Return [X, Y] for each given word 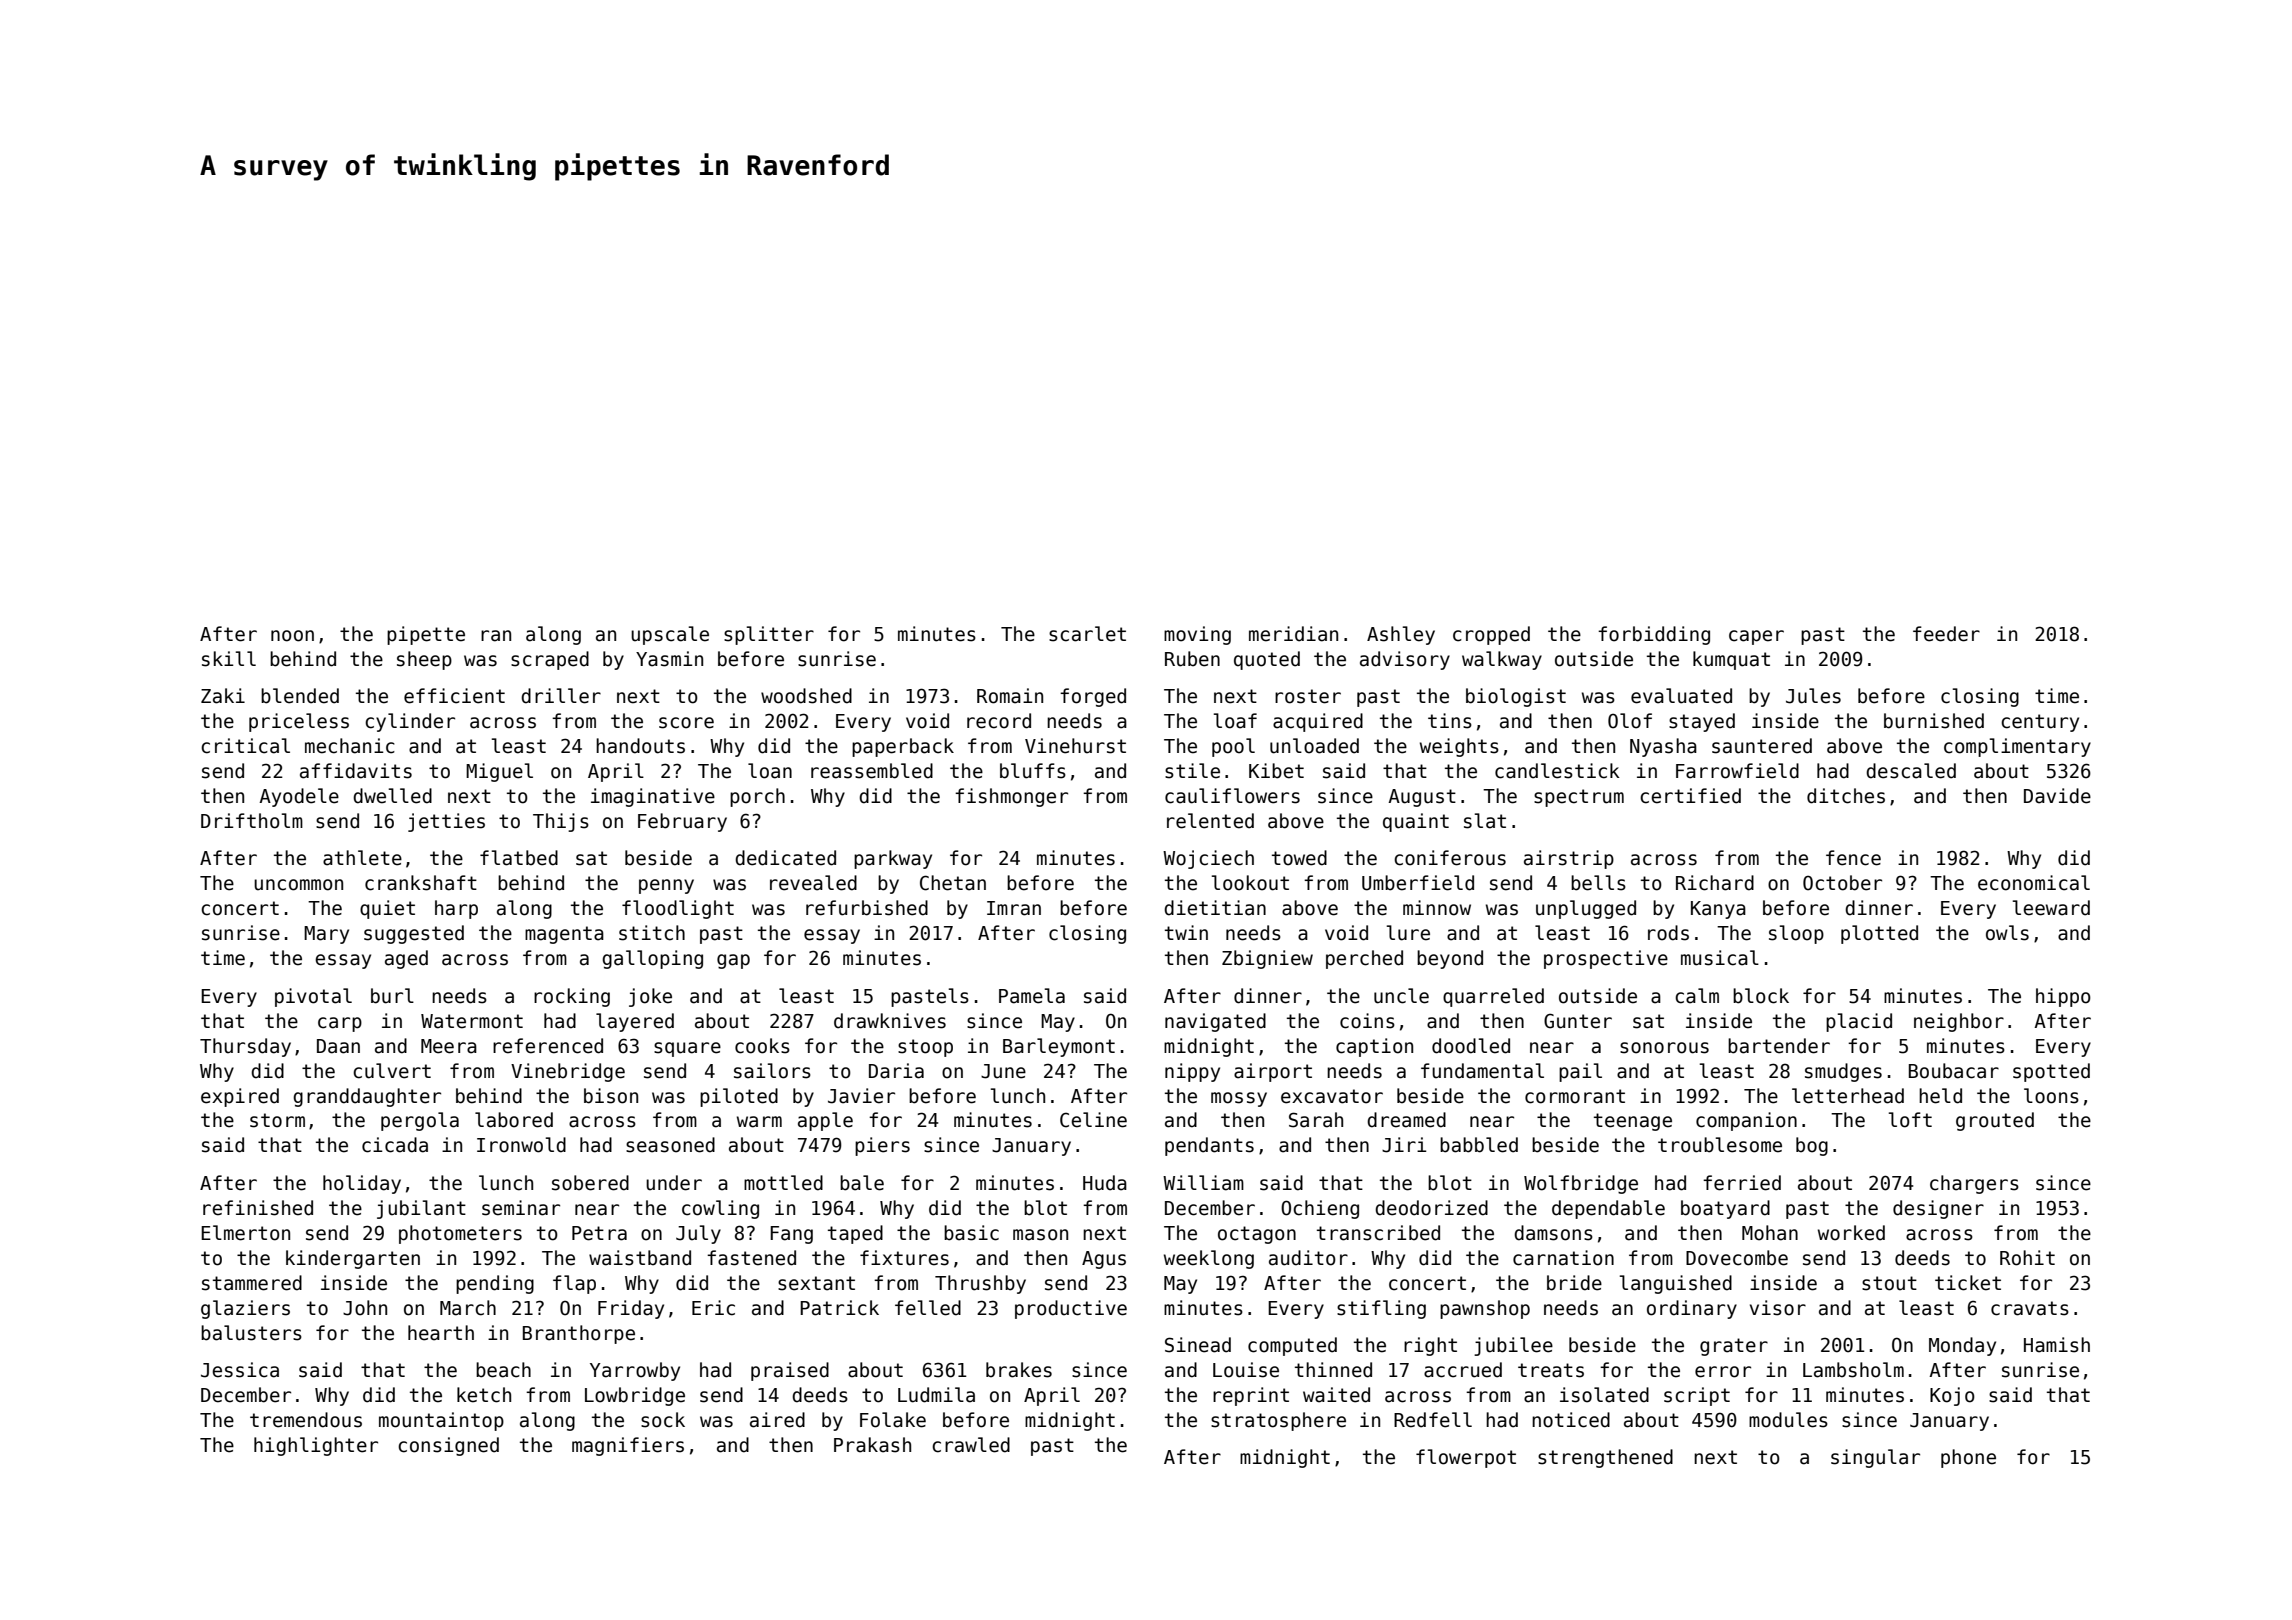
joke [650, 997]
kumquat [1731, 660]
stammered [252, 1283]
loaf [1235, 721]
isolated [1604, 1395]
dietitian [1215, 908]
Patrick [839, 1308]
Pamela [1032, 996]
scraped [550, 660]
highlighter [316, 1446]
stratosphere [1278, 1421]
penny [666, 886]
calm [1697, 996]
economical [2034, 883]
